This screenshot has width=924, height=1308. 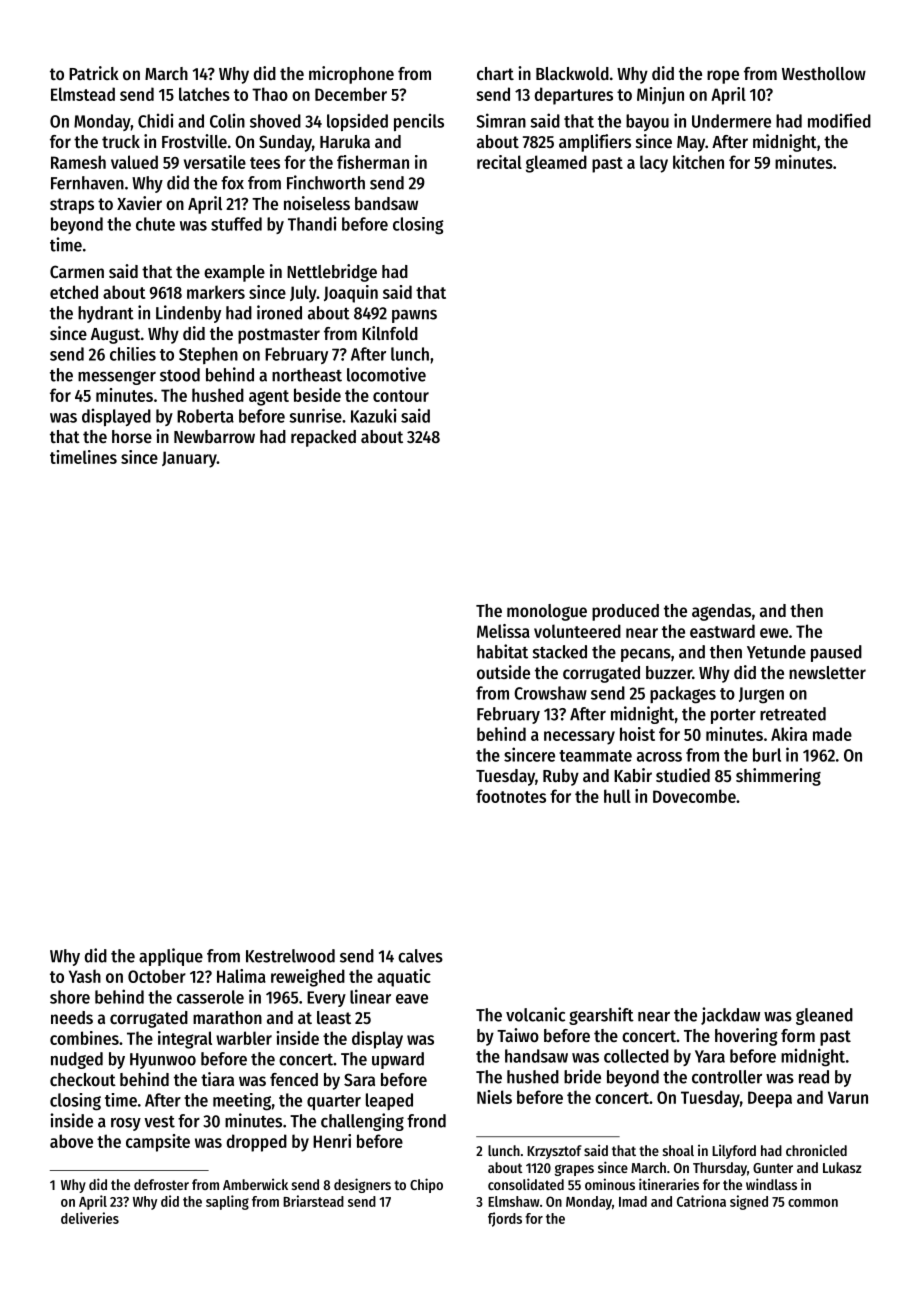 I want to click on kitchen, so click(x=698, y=162).
